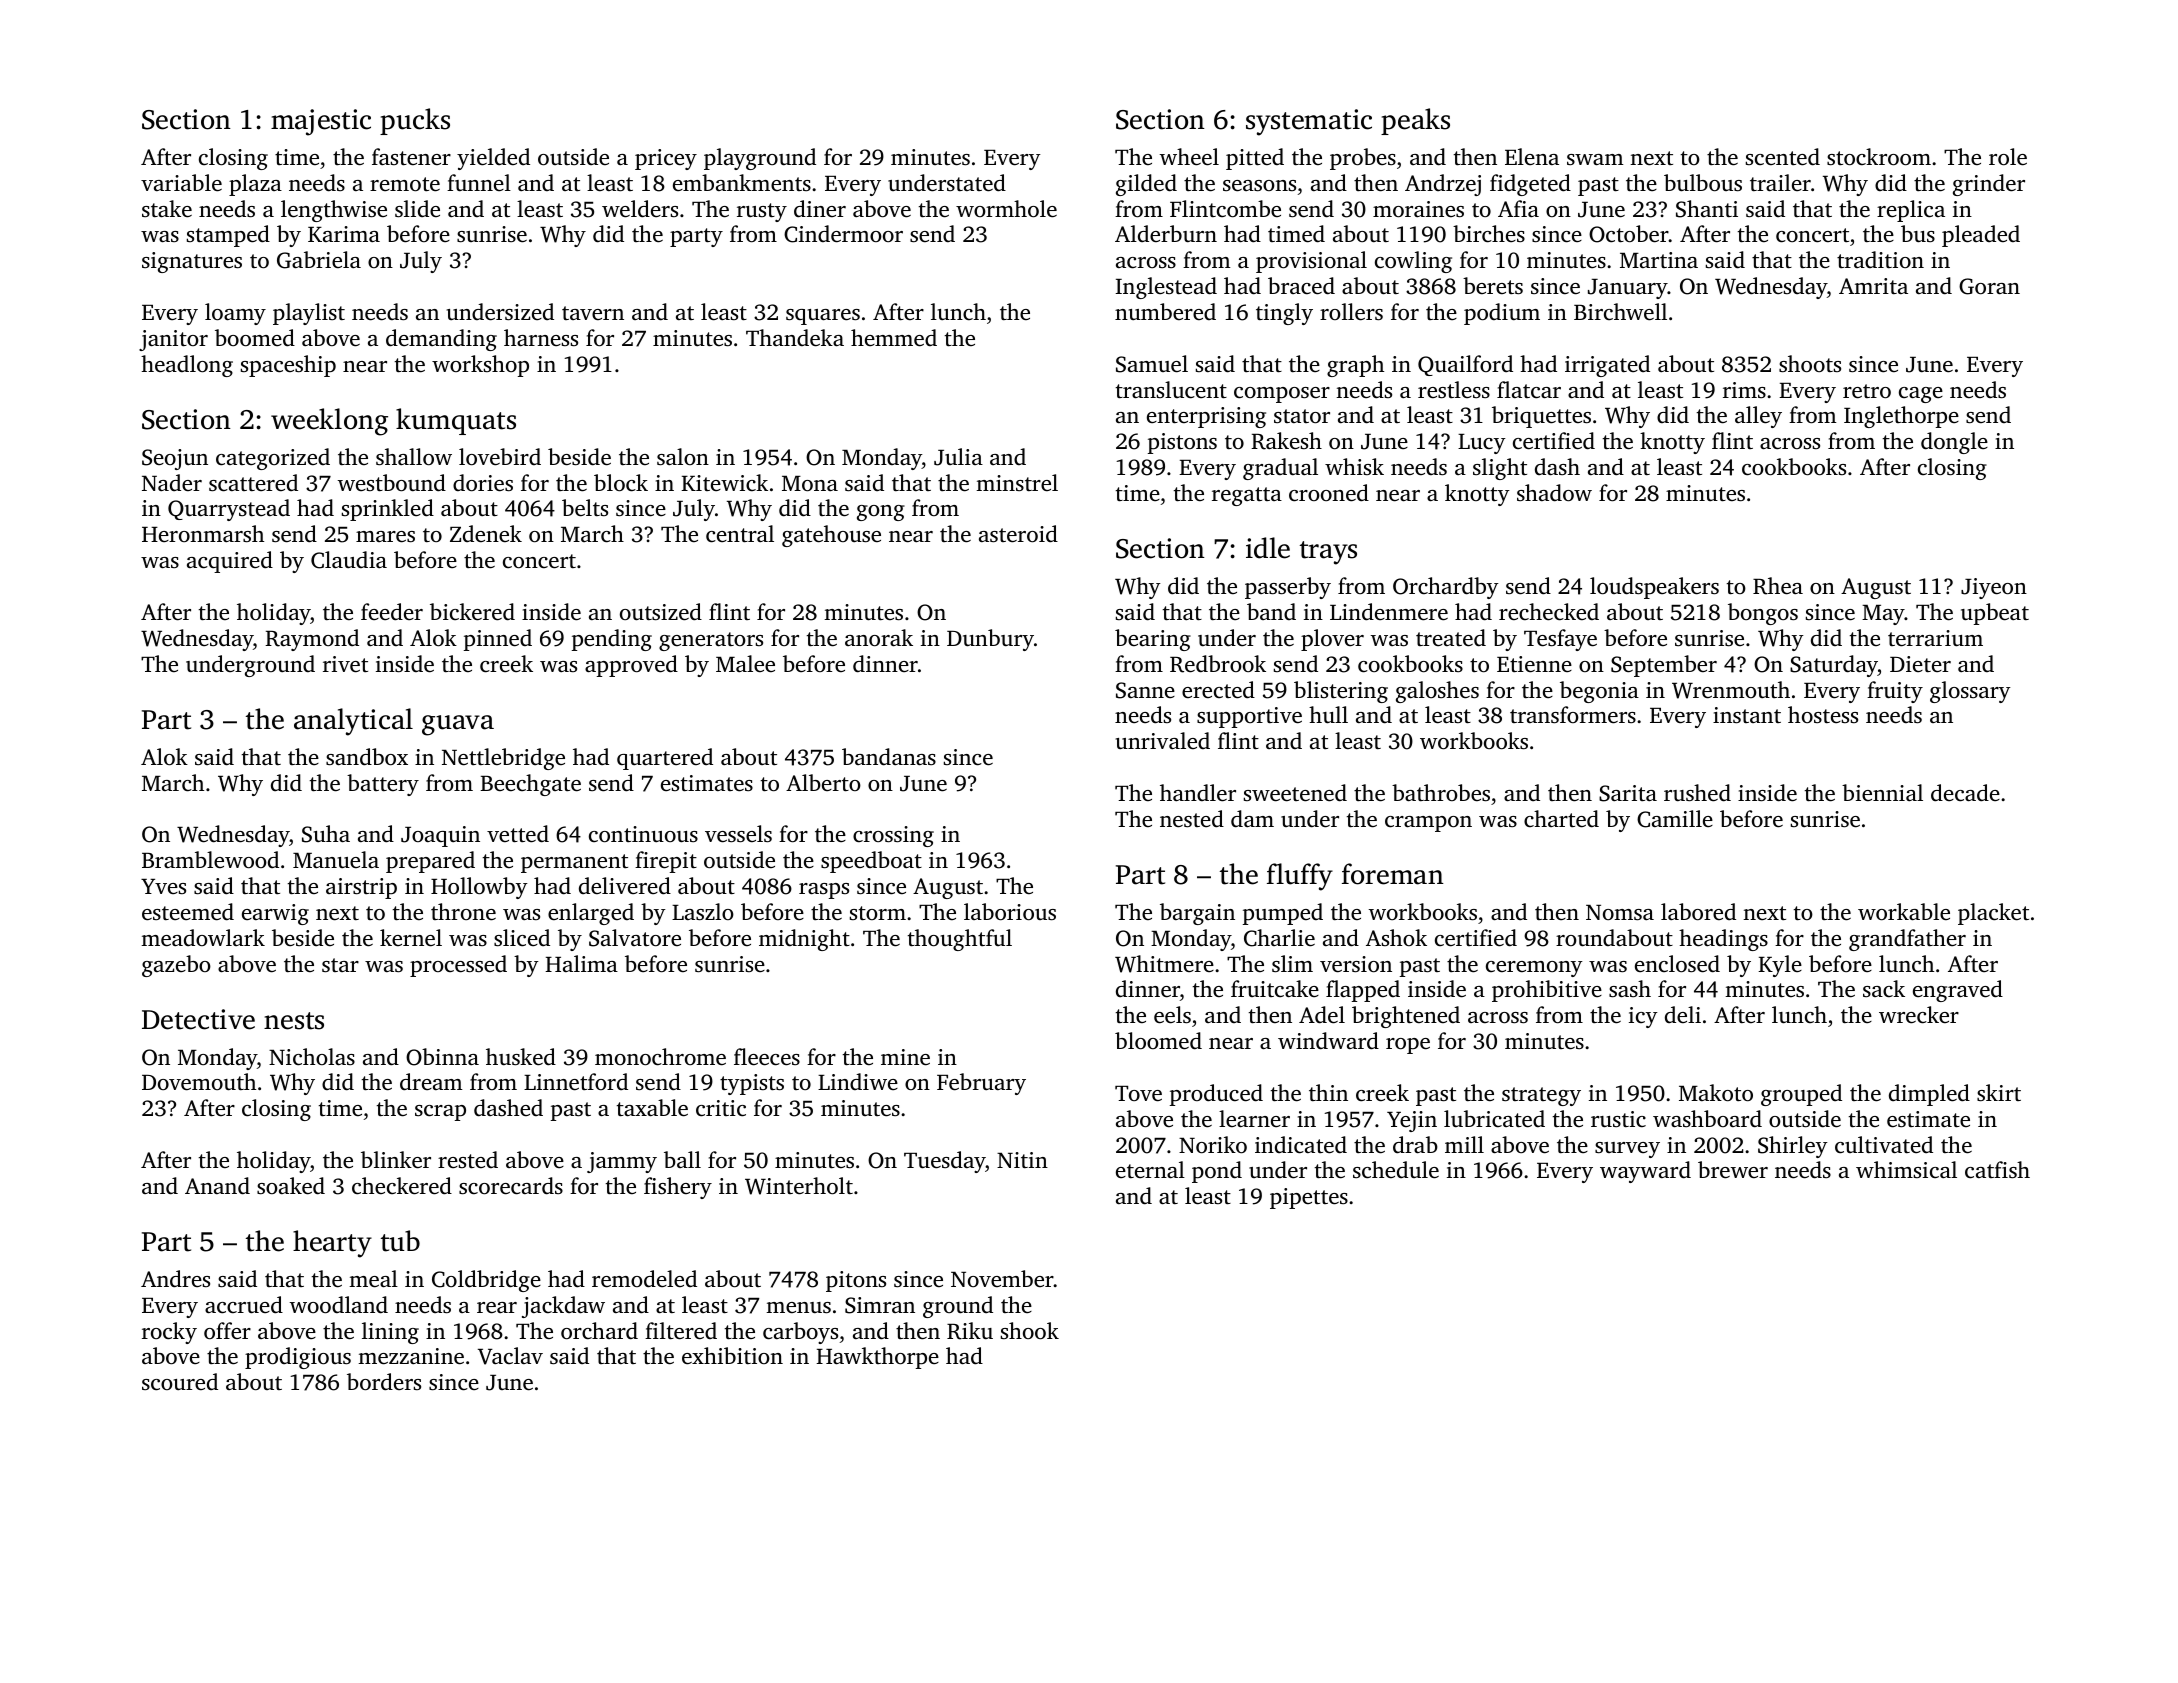 This screenshot has height=1683, width=2178. Describe the element at coordinates (1918, 234) in the screenshot. I see `bus` at that location.
